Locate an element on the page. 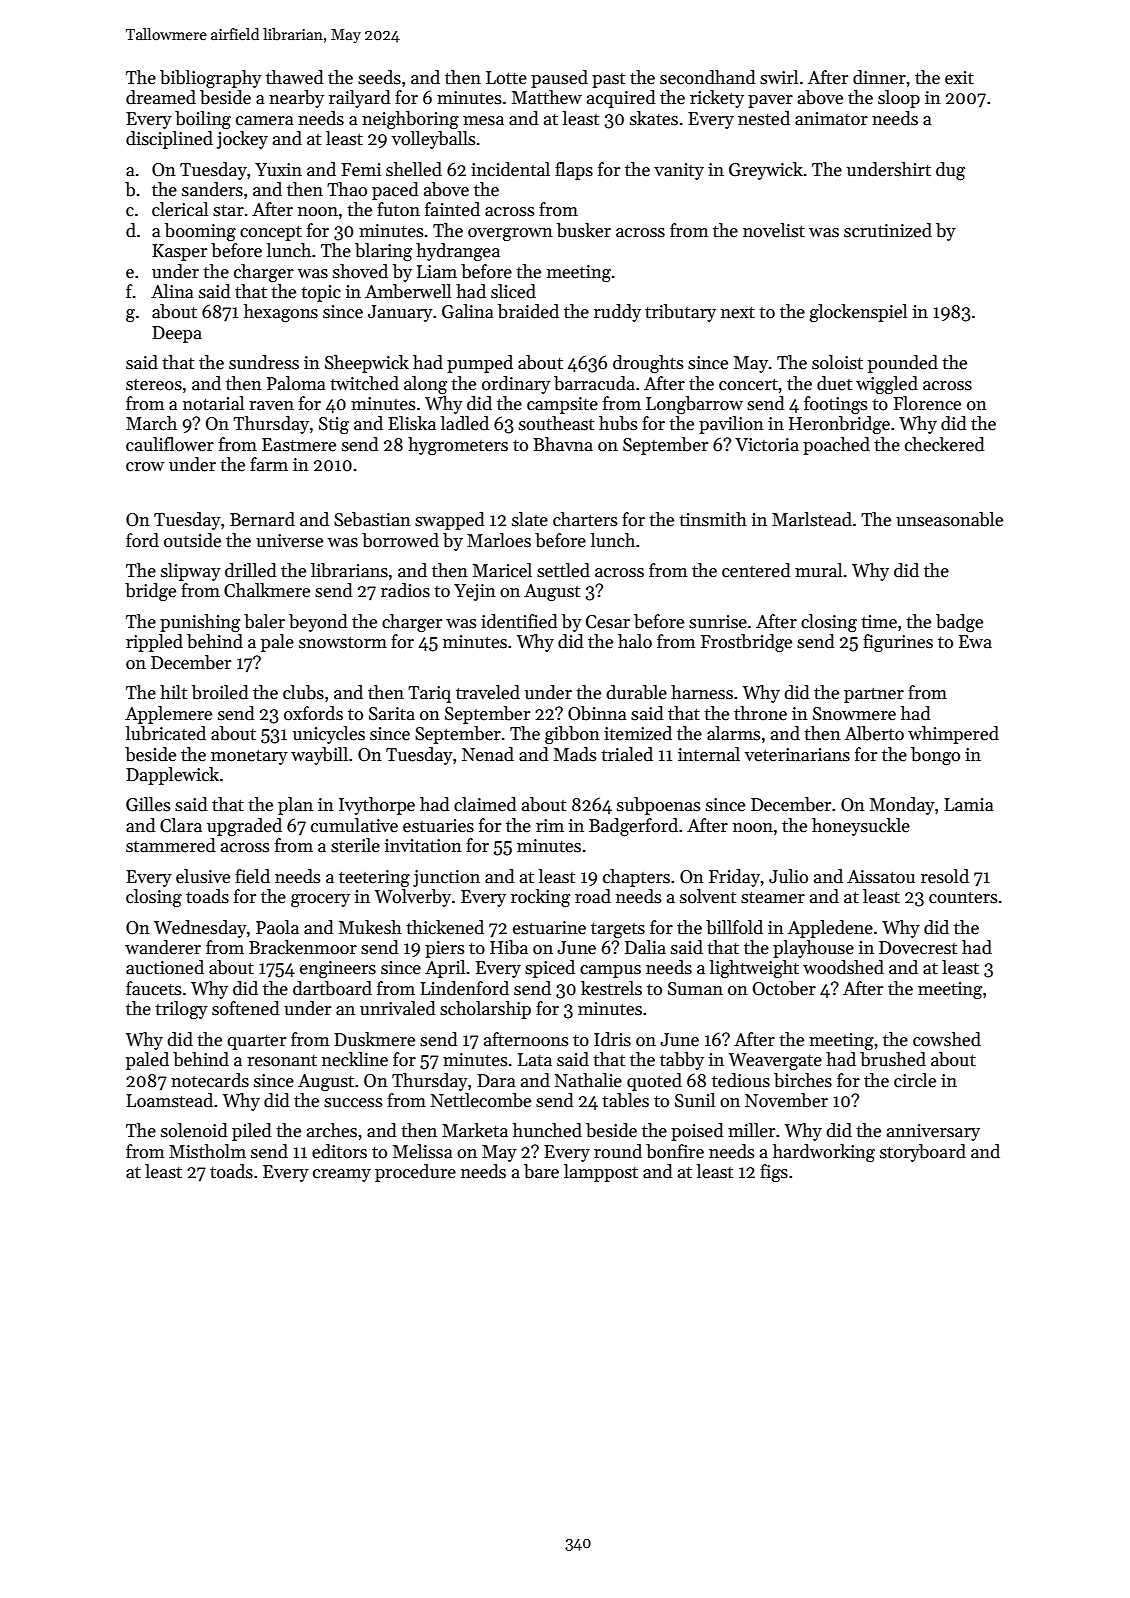 This image has height=1598, width=1130. braided is located at coordinates (528, 311).
